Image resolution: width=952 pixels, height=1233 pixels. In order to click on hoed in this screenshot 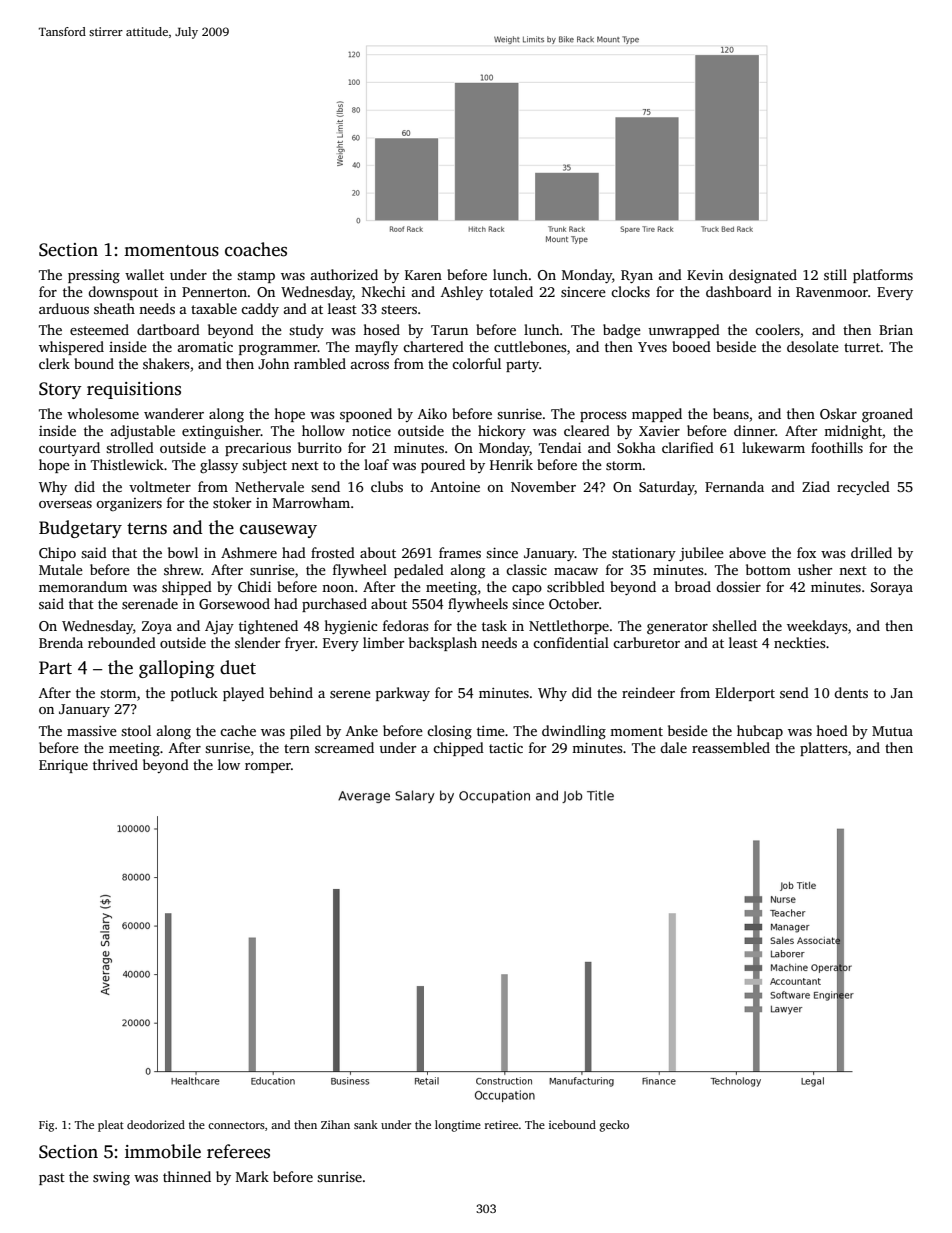, I will do `click(832, 730)`.
